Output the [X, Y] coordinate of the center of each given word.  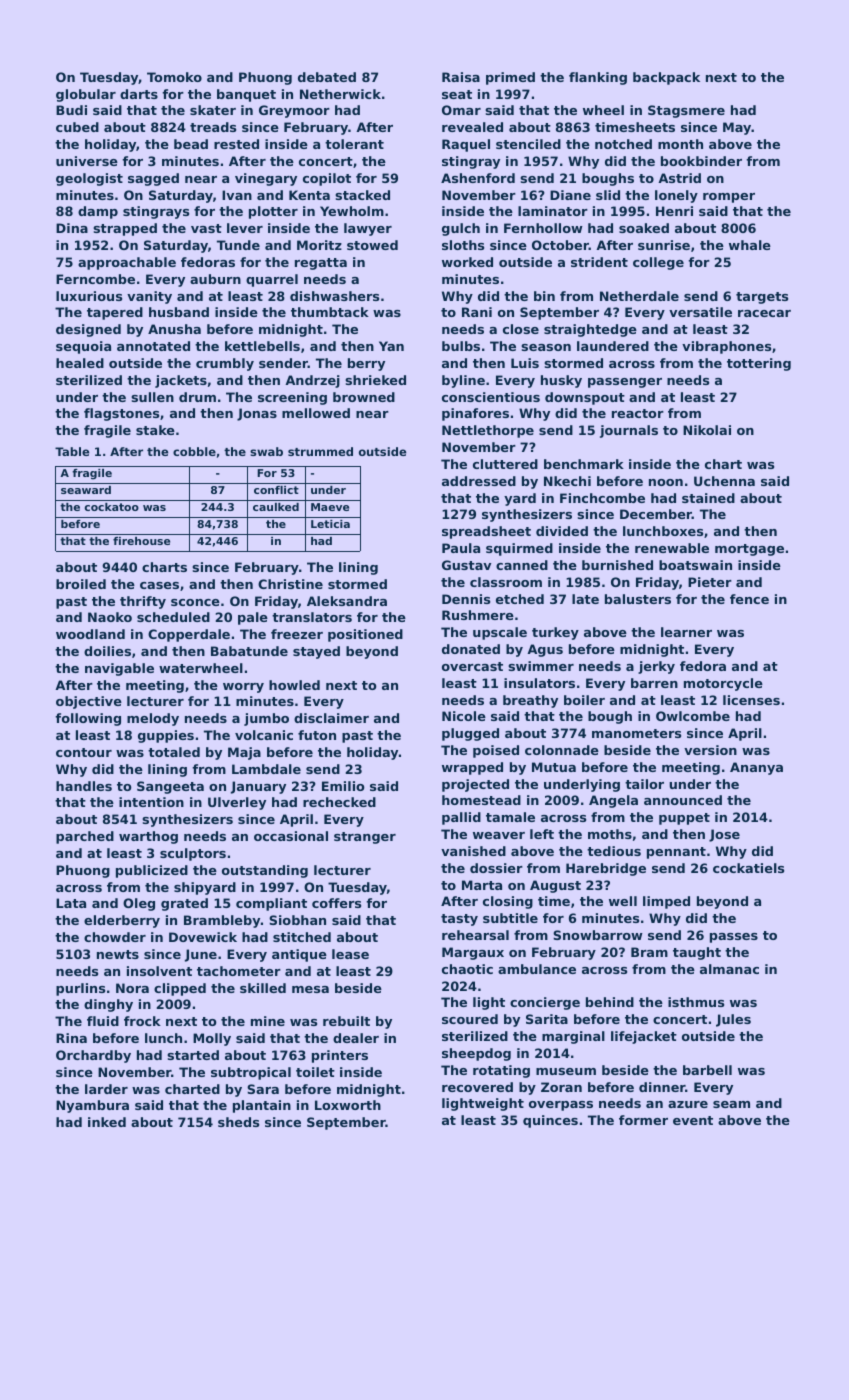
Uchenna [724, 481]
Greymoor [294, 111]
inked [107, 1122]
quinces [550, 1121]
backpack [666, 78]
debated [327, 77]
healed [80, 363]
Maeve [330, 507]
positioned [365, 635]
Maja [244, 753]
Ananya [756, 768]
